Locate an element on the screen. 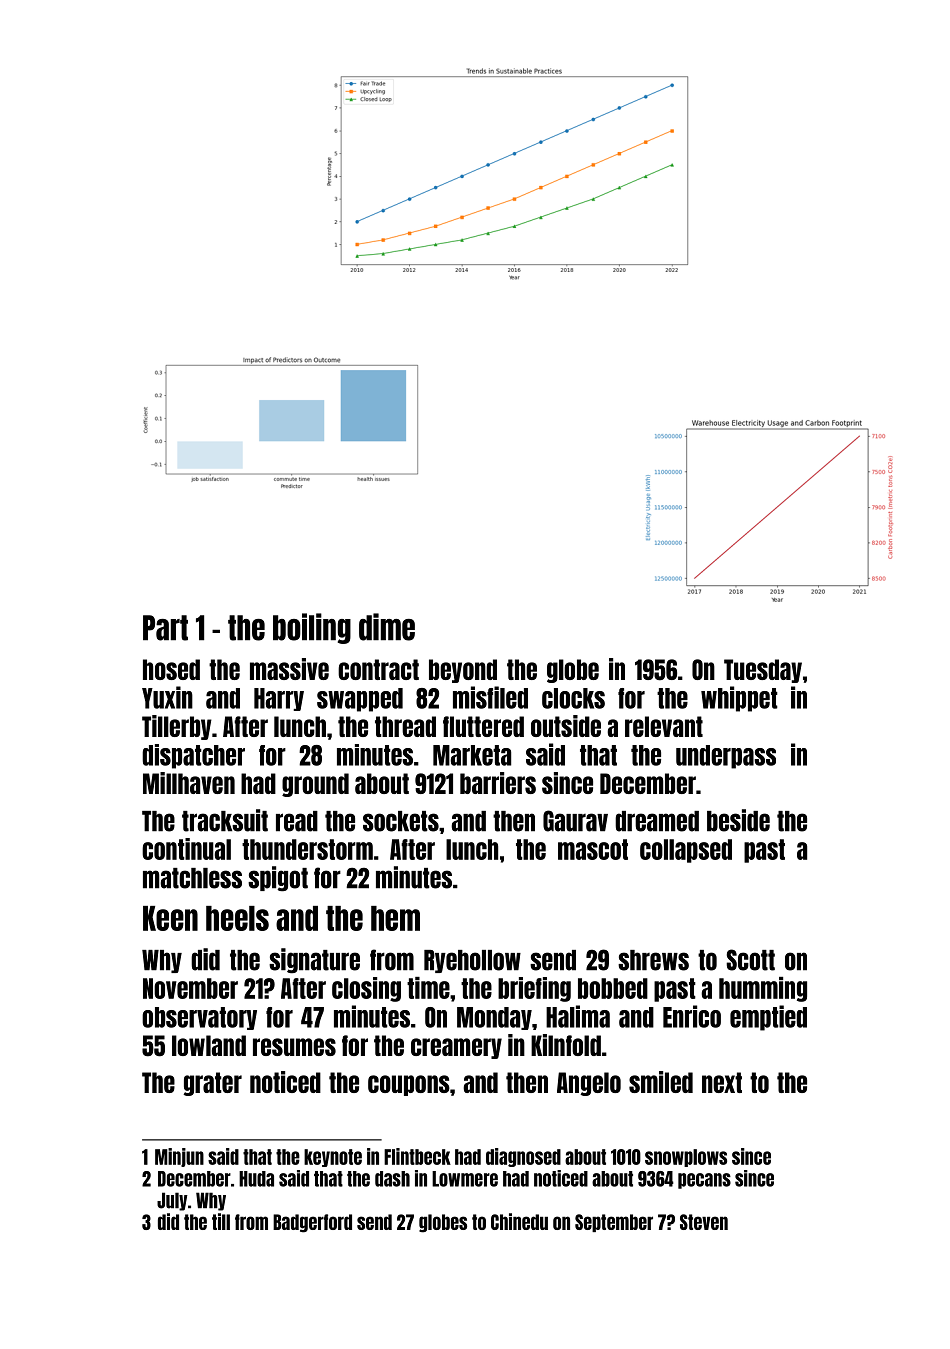  coupons is located at coordinates (409, 1085).
